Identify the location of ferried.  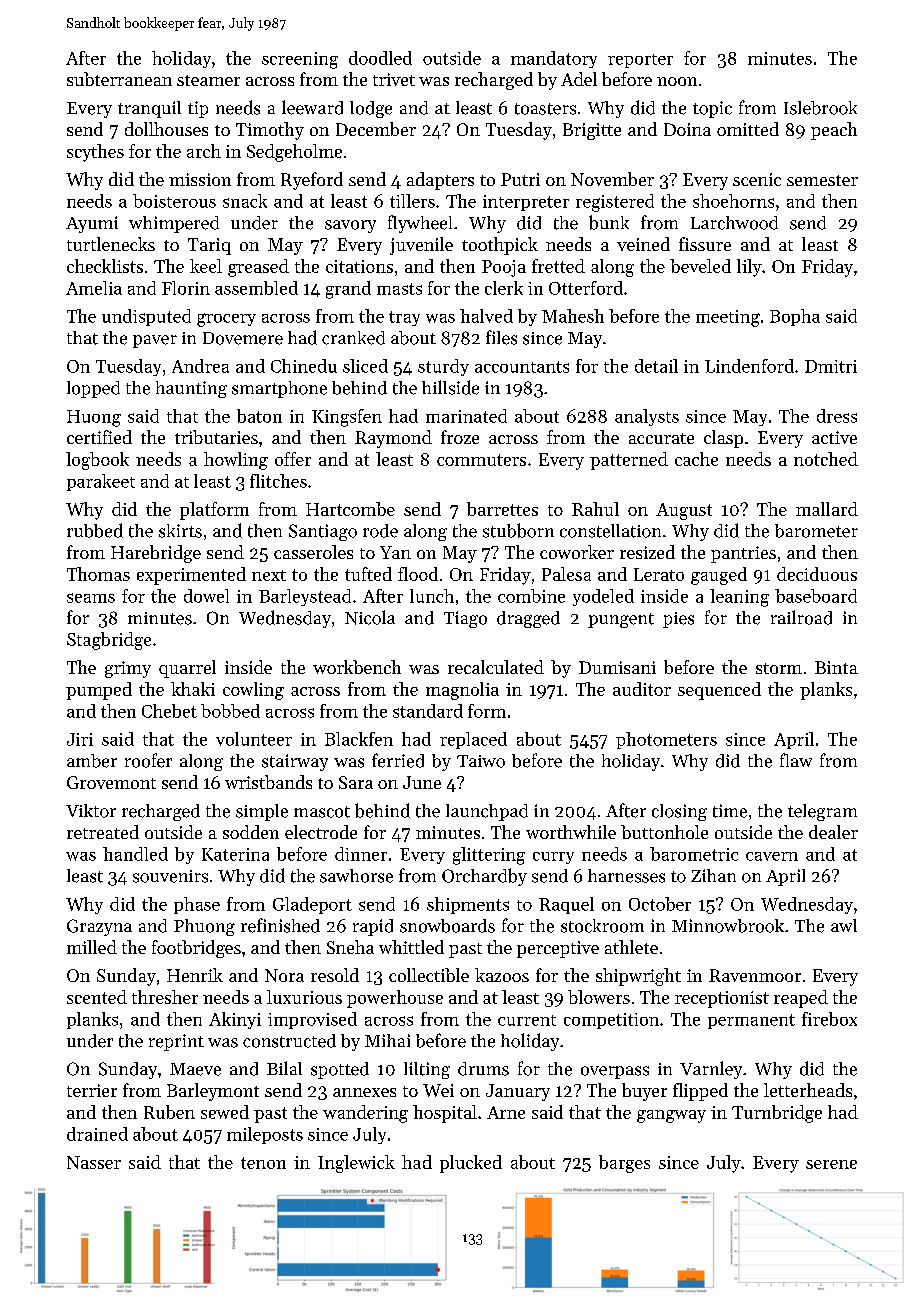
(398, 760).
